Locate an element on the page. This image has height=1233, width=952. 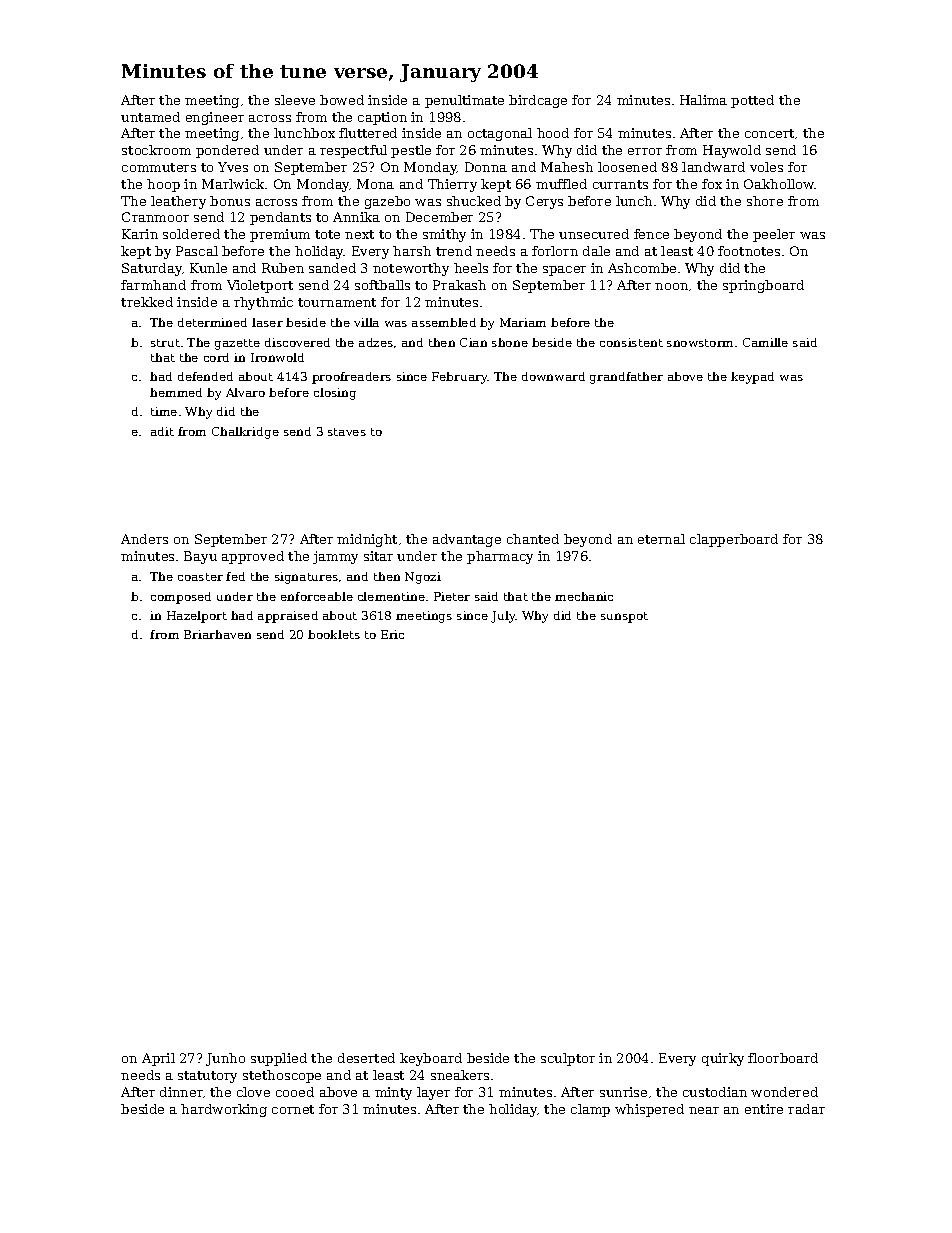
Eric is located at coordinates (392, 634).
